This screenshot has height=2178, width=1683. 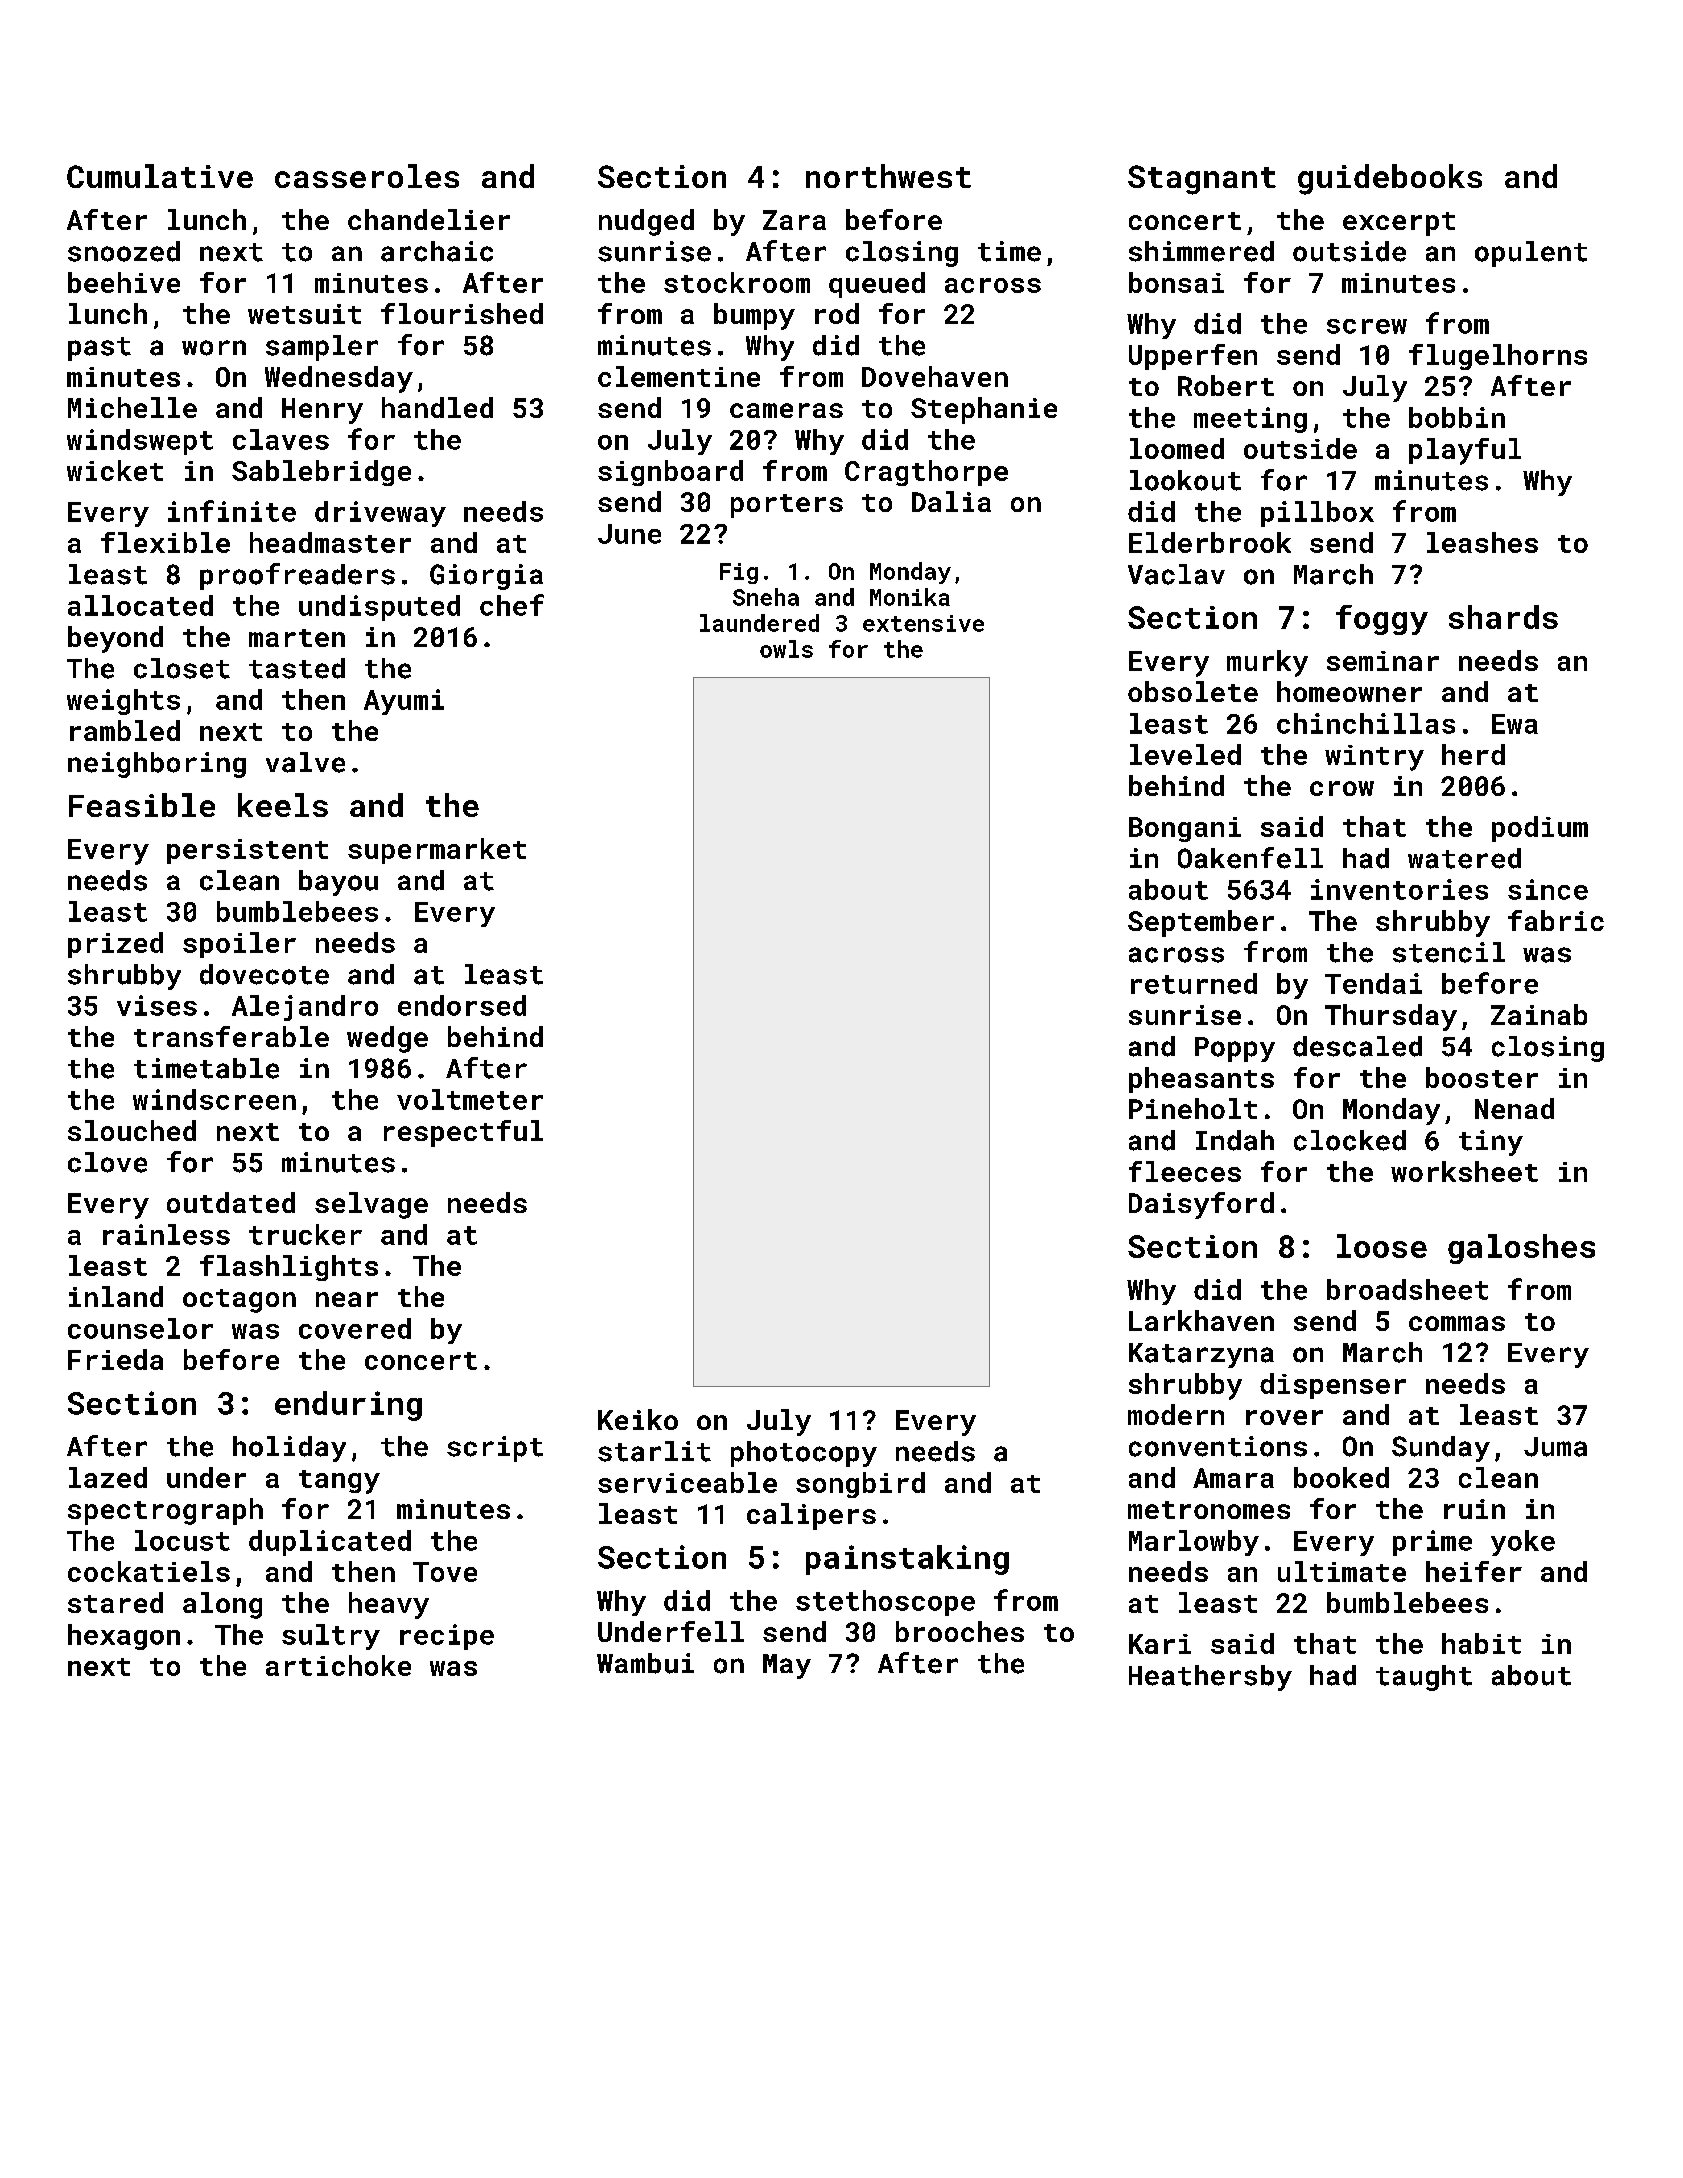 What do you see at coordinates (1531, 254) in the screenshot?
I see `opulent` at bounding box center [1531, 254].
